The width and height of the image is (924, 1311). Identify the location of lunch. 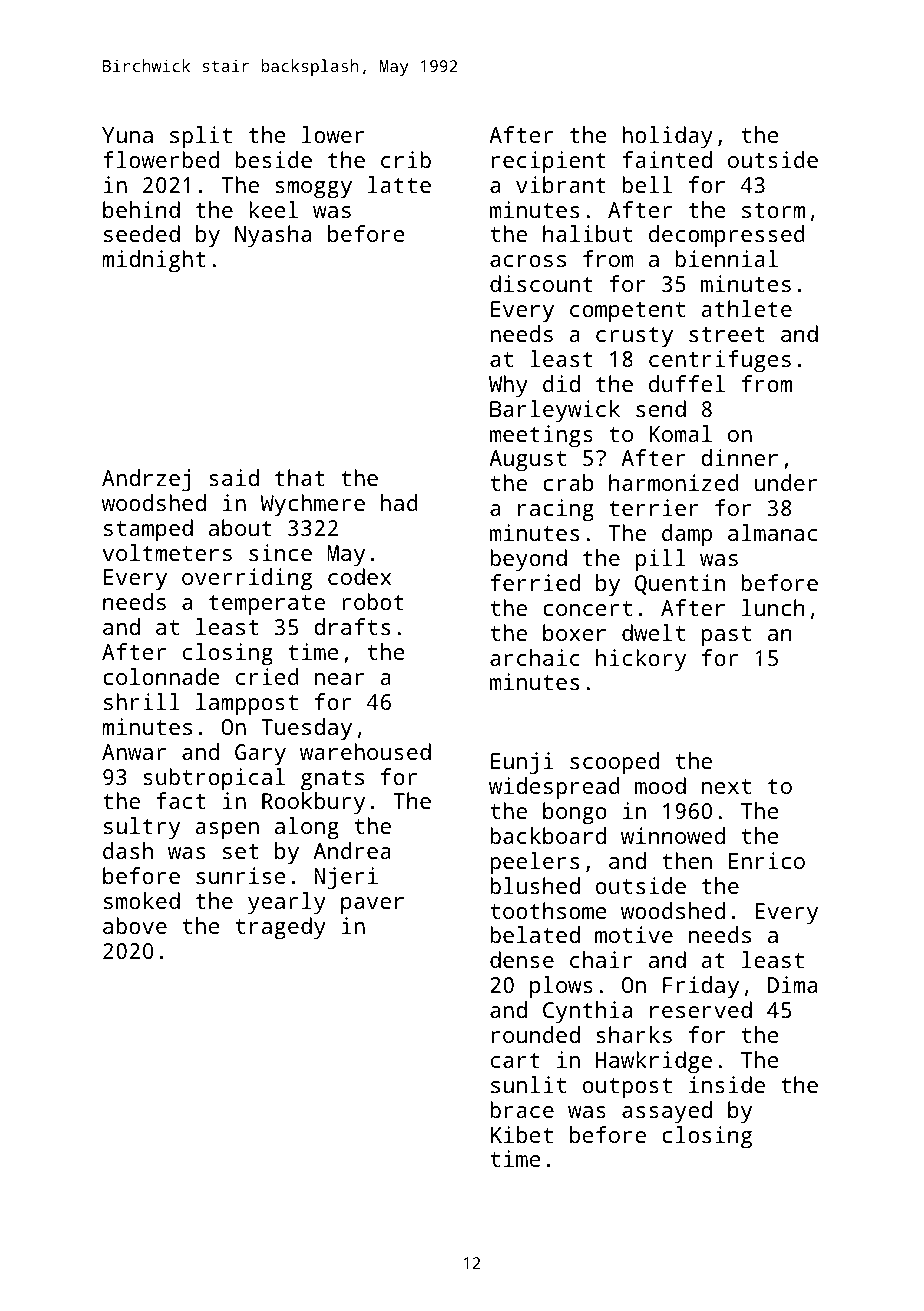
(773, 607).
